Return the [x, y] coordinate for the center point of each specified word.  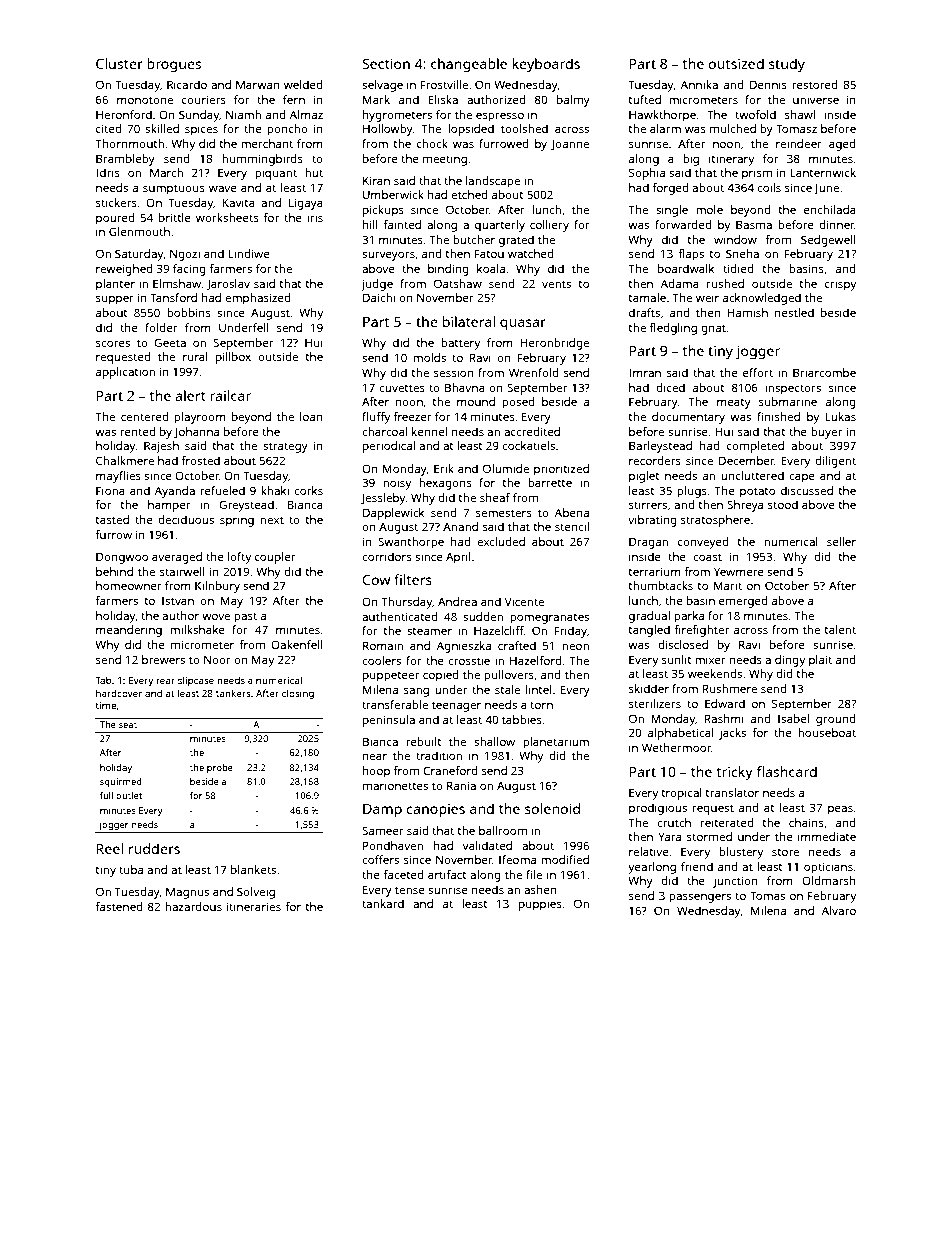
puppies [540, 905]
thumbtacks [660, 585]
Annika [699, 84]
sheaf [495, 497]
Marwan [258, 84]
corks [308, 490]
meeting [445, 160]
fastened [119, 906]
